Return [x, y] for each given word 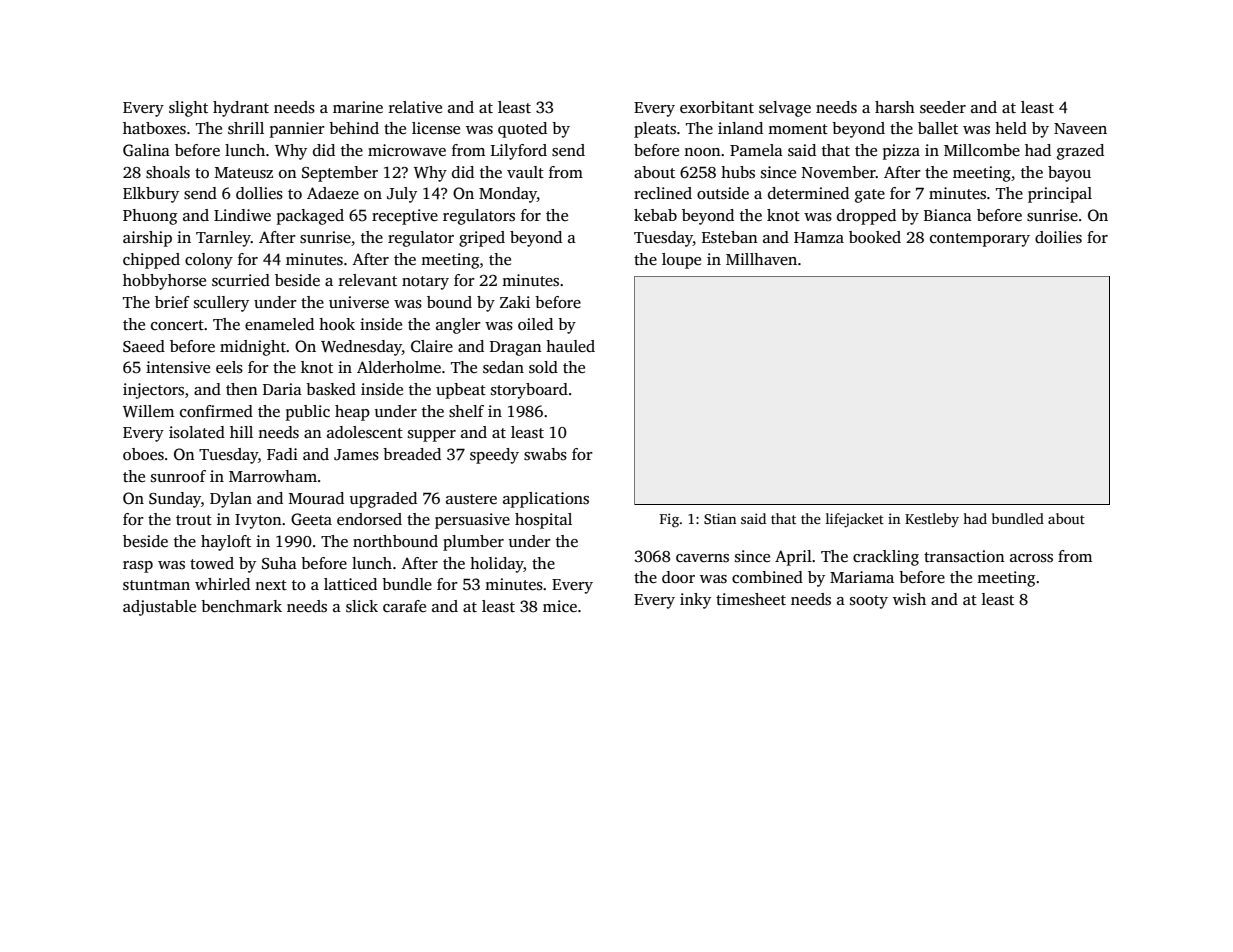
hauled [570, 346]
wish [909, 599]
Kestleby [932, 520]
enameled [279, 324]
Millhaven [761, 259]
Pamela [756, 150]
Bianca [948, 215]
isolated [197, 432]
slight [188, 109]
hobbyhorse [164, 282]
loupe [681, 261]
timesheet [751, 599]
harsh [895, 107]
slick [362, 606]
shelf [466, 411]
